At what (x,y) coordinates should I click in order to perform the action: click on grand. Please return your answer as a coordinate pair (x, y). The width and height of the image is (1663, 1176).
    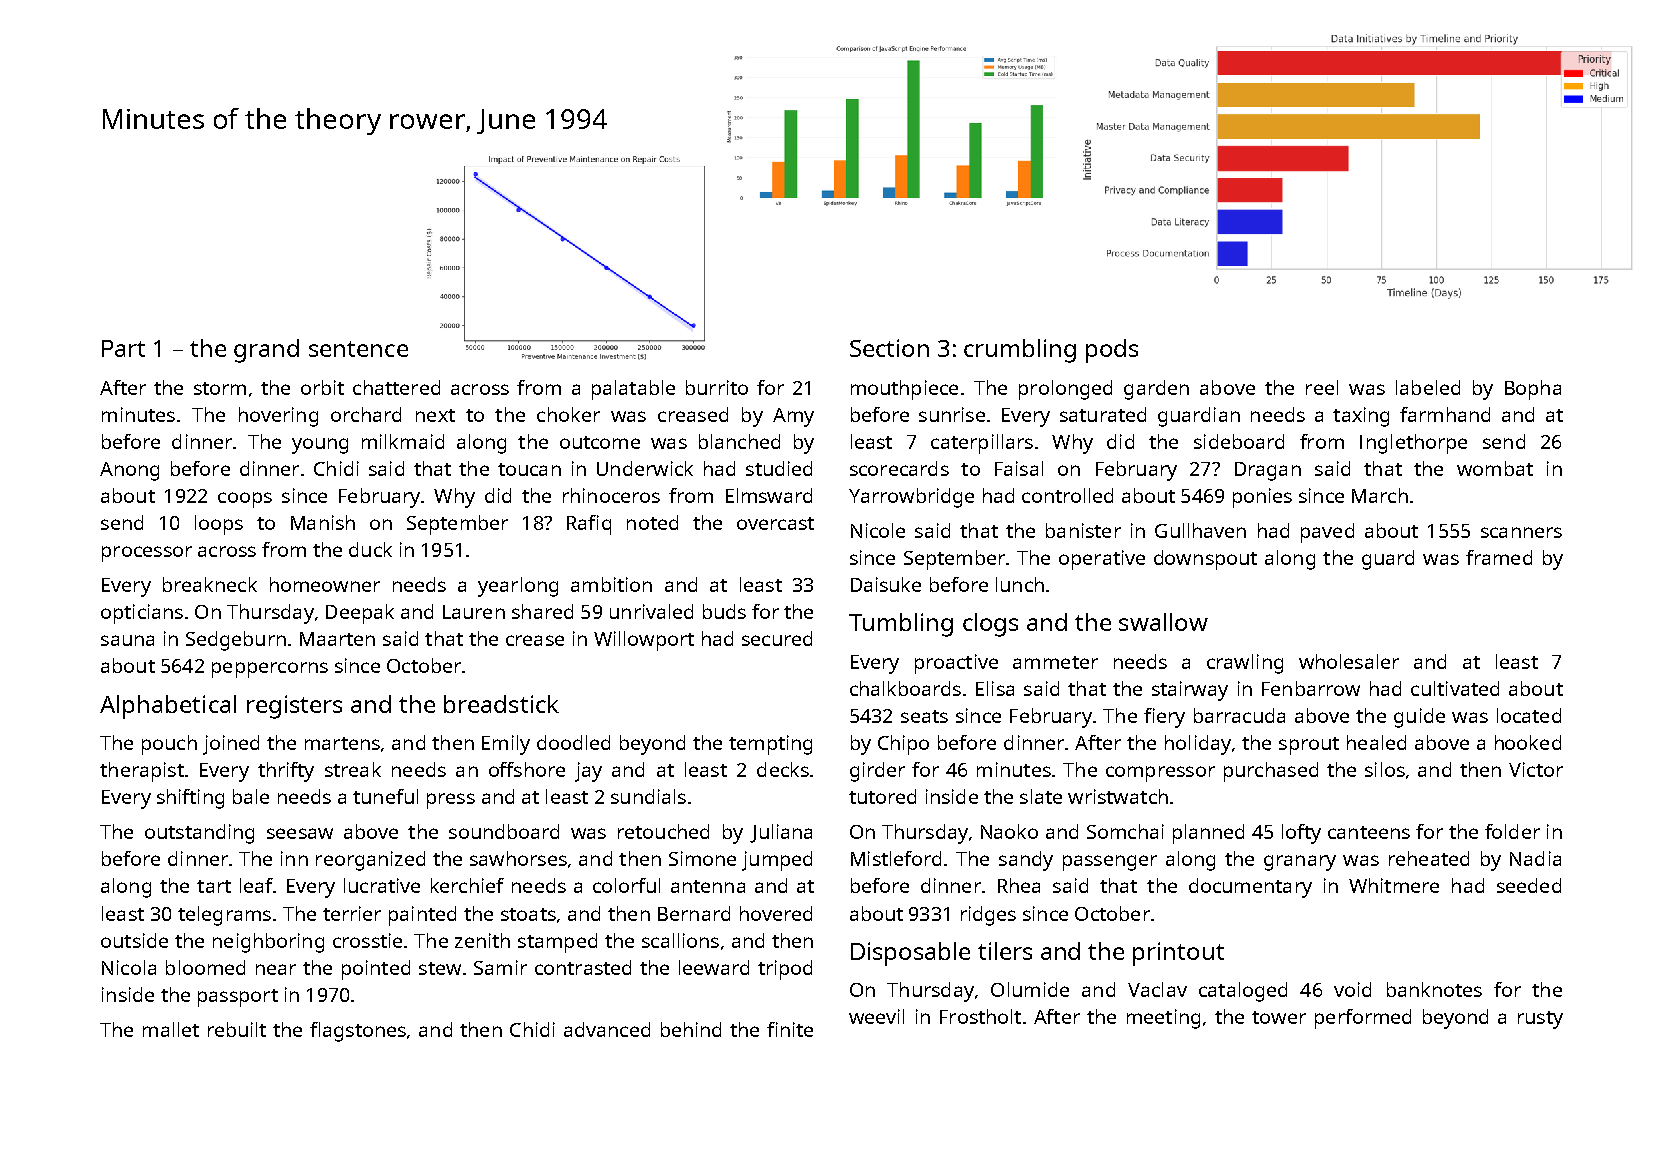
    Looking at the image, I should click on (266, 351).
